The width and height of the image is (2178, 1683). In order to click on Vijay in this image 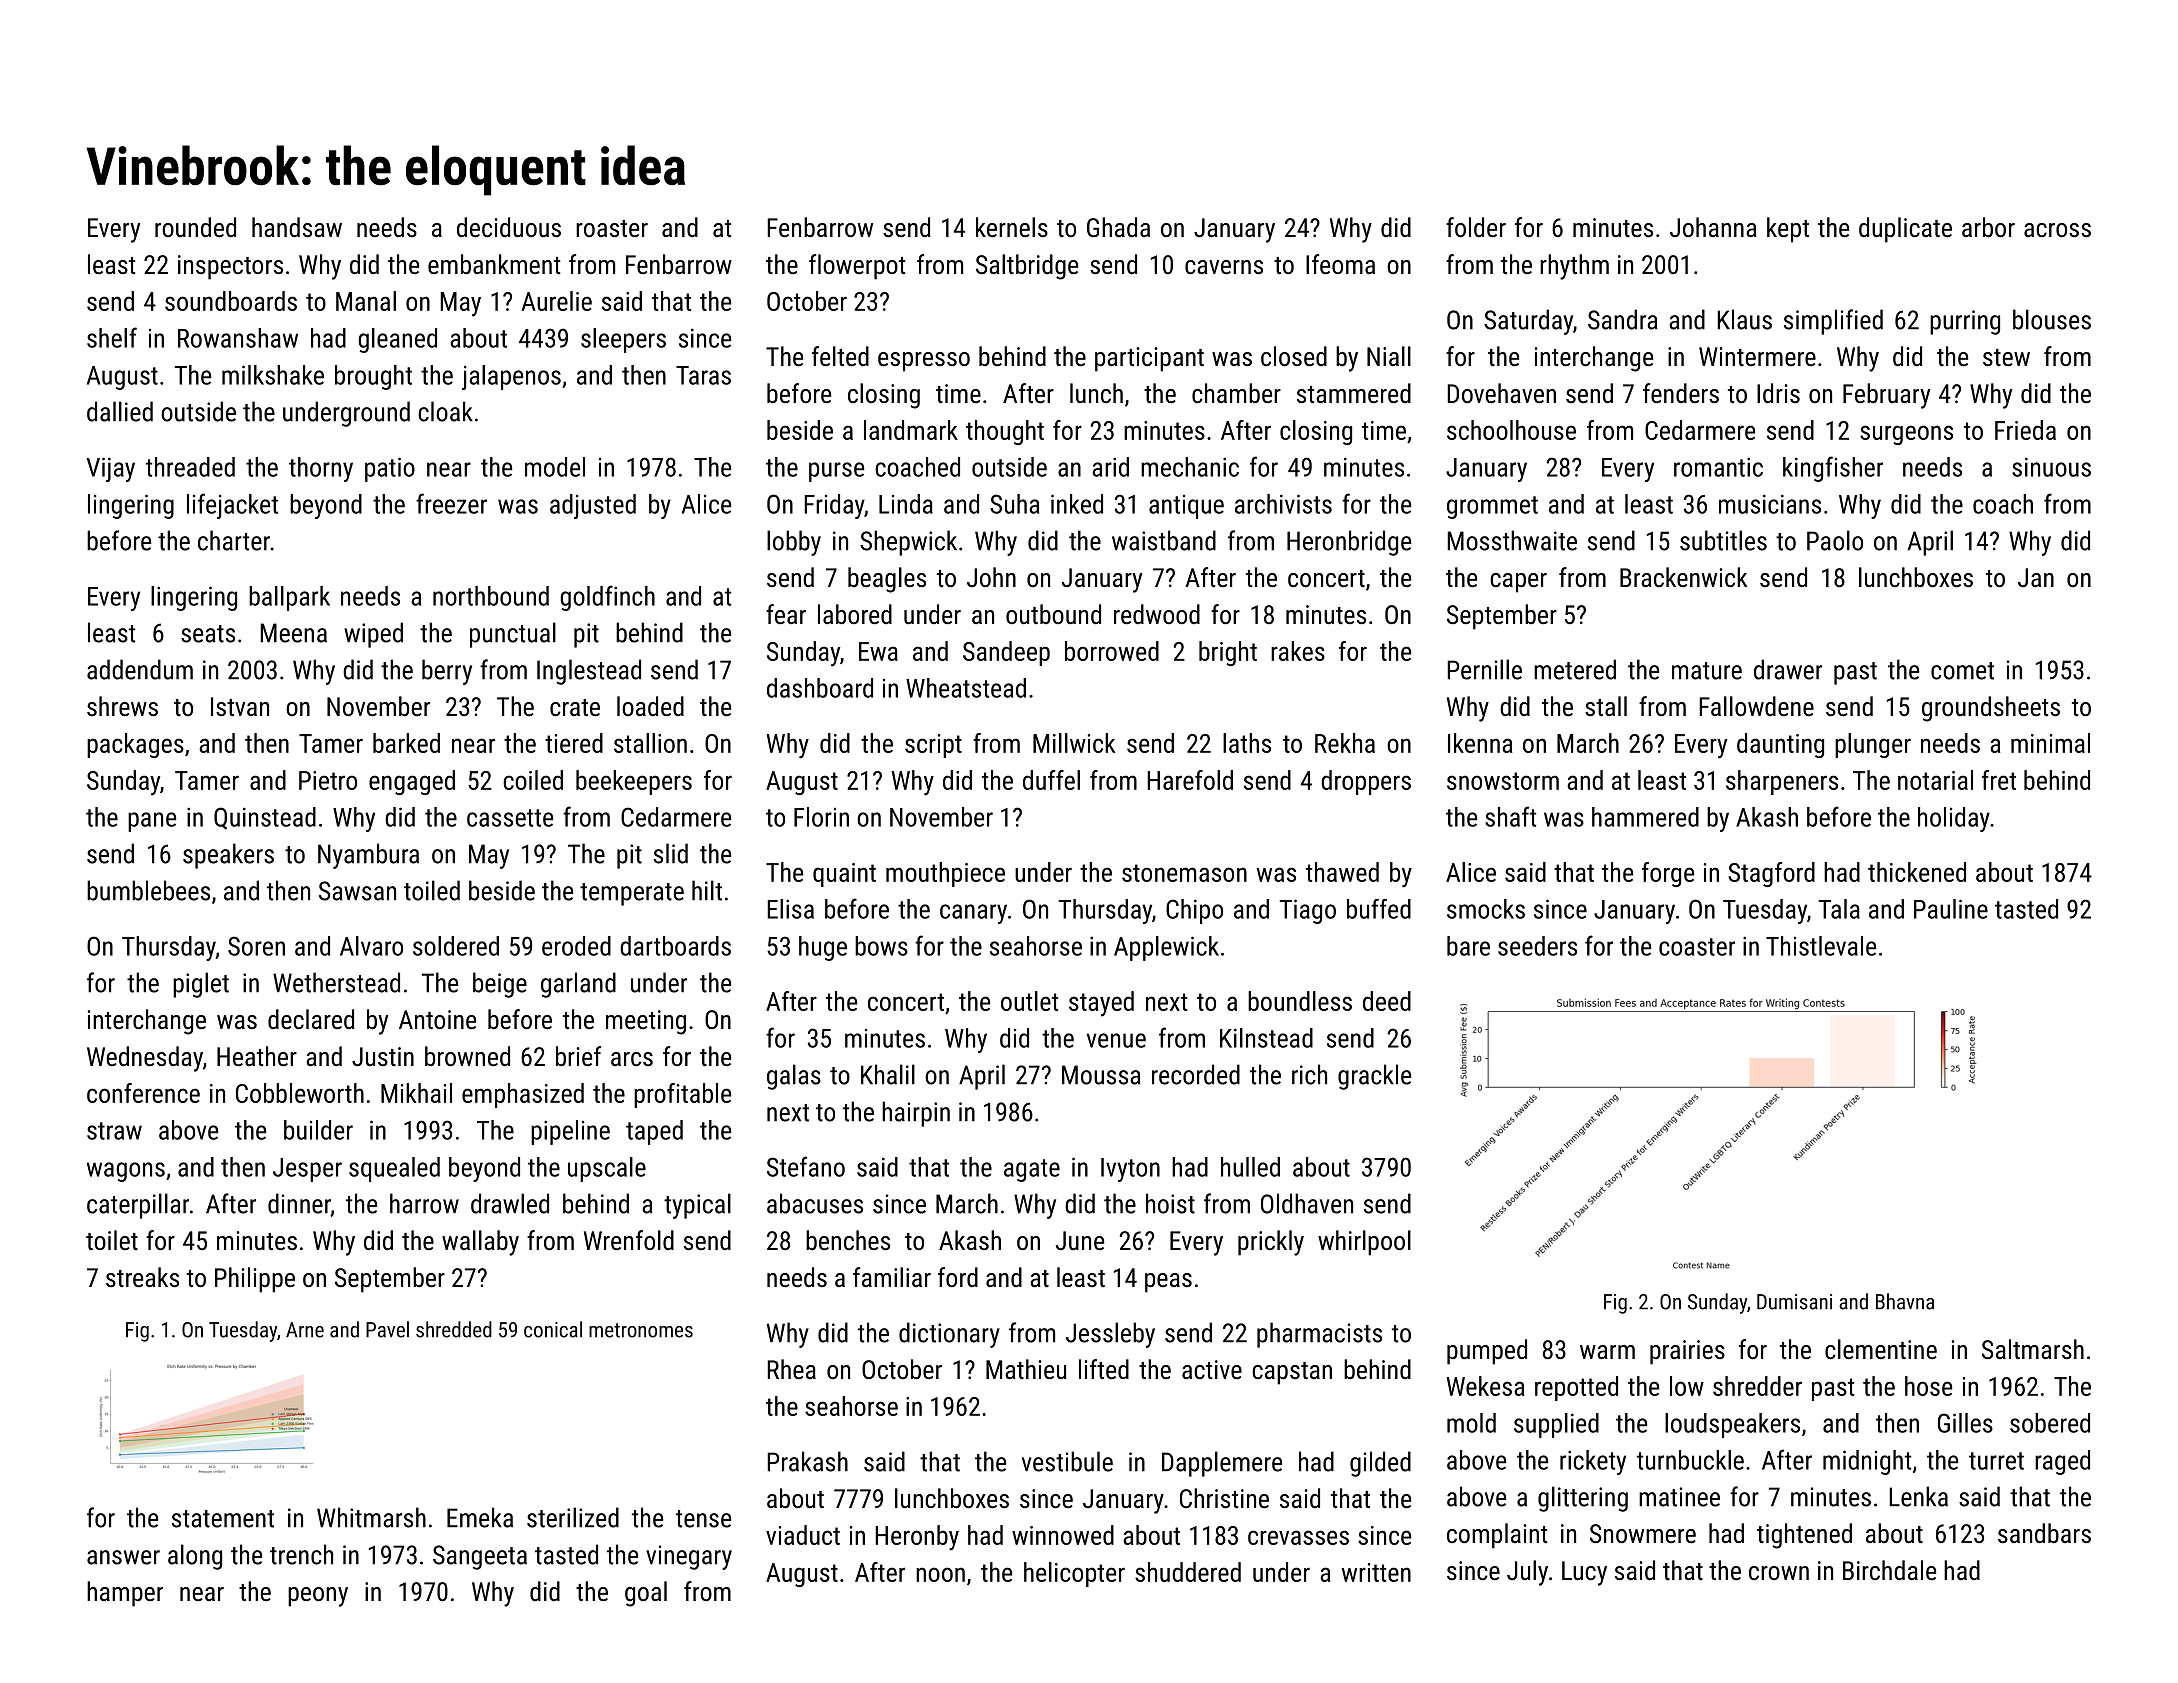, I will do `click(110, 469)`.
